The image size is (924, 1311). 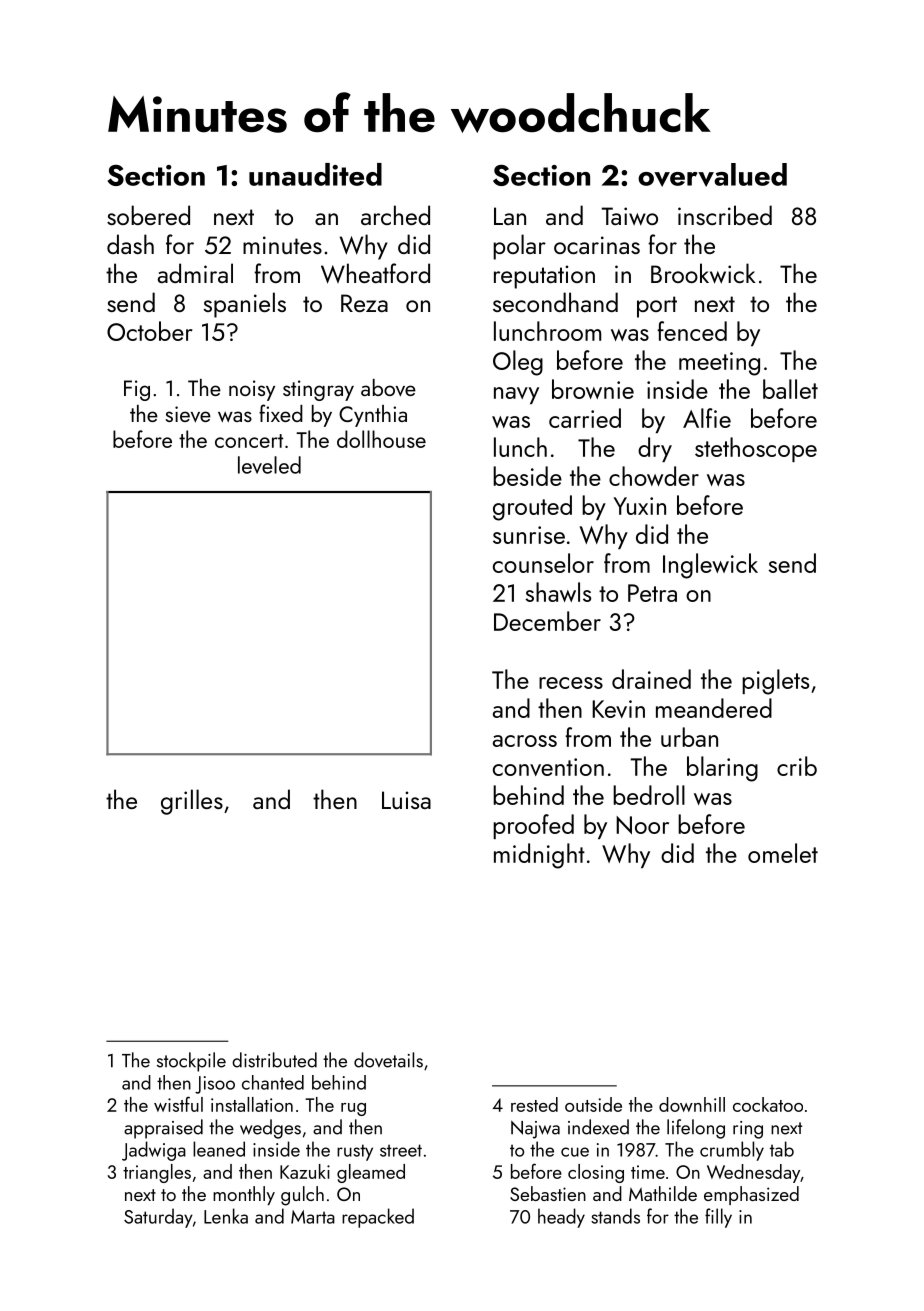 I want to click on grilles, so click(x=192, y=802).
